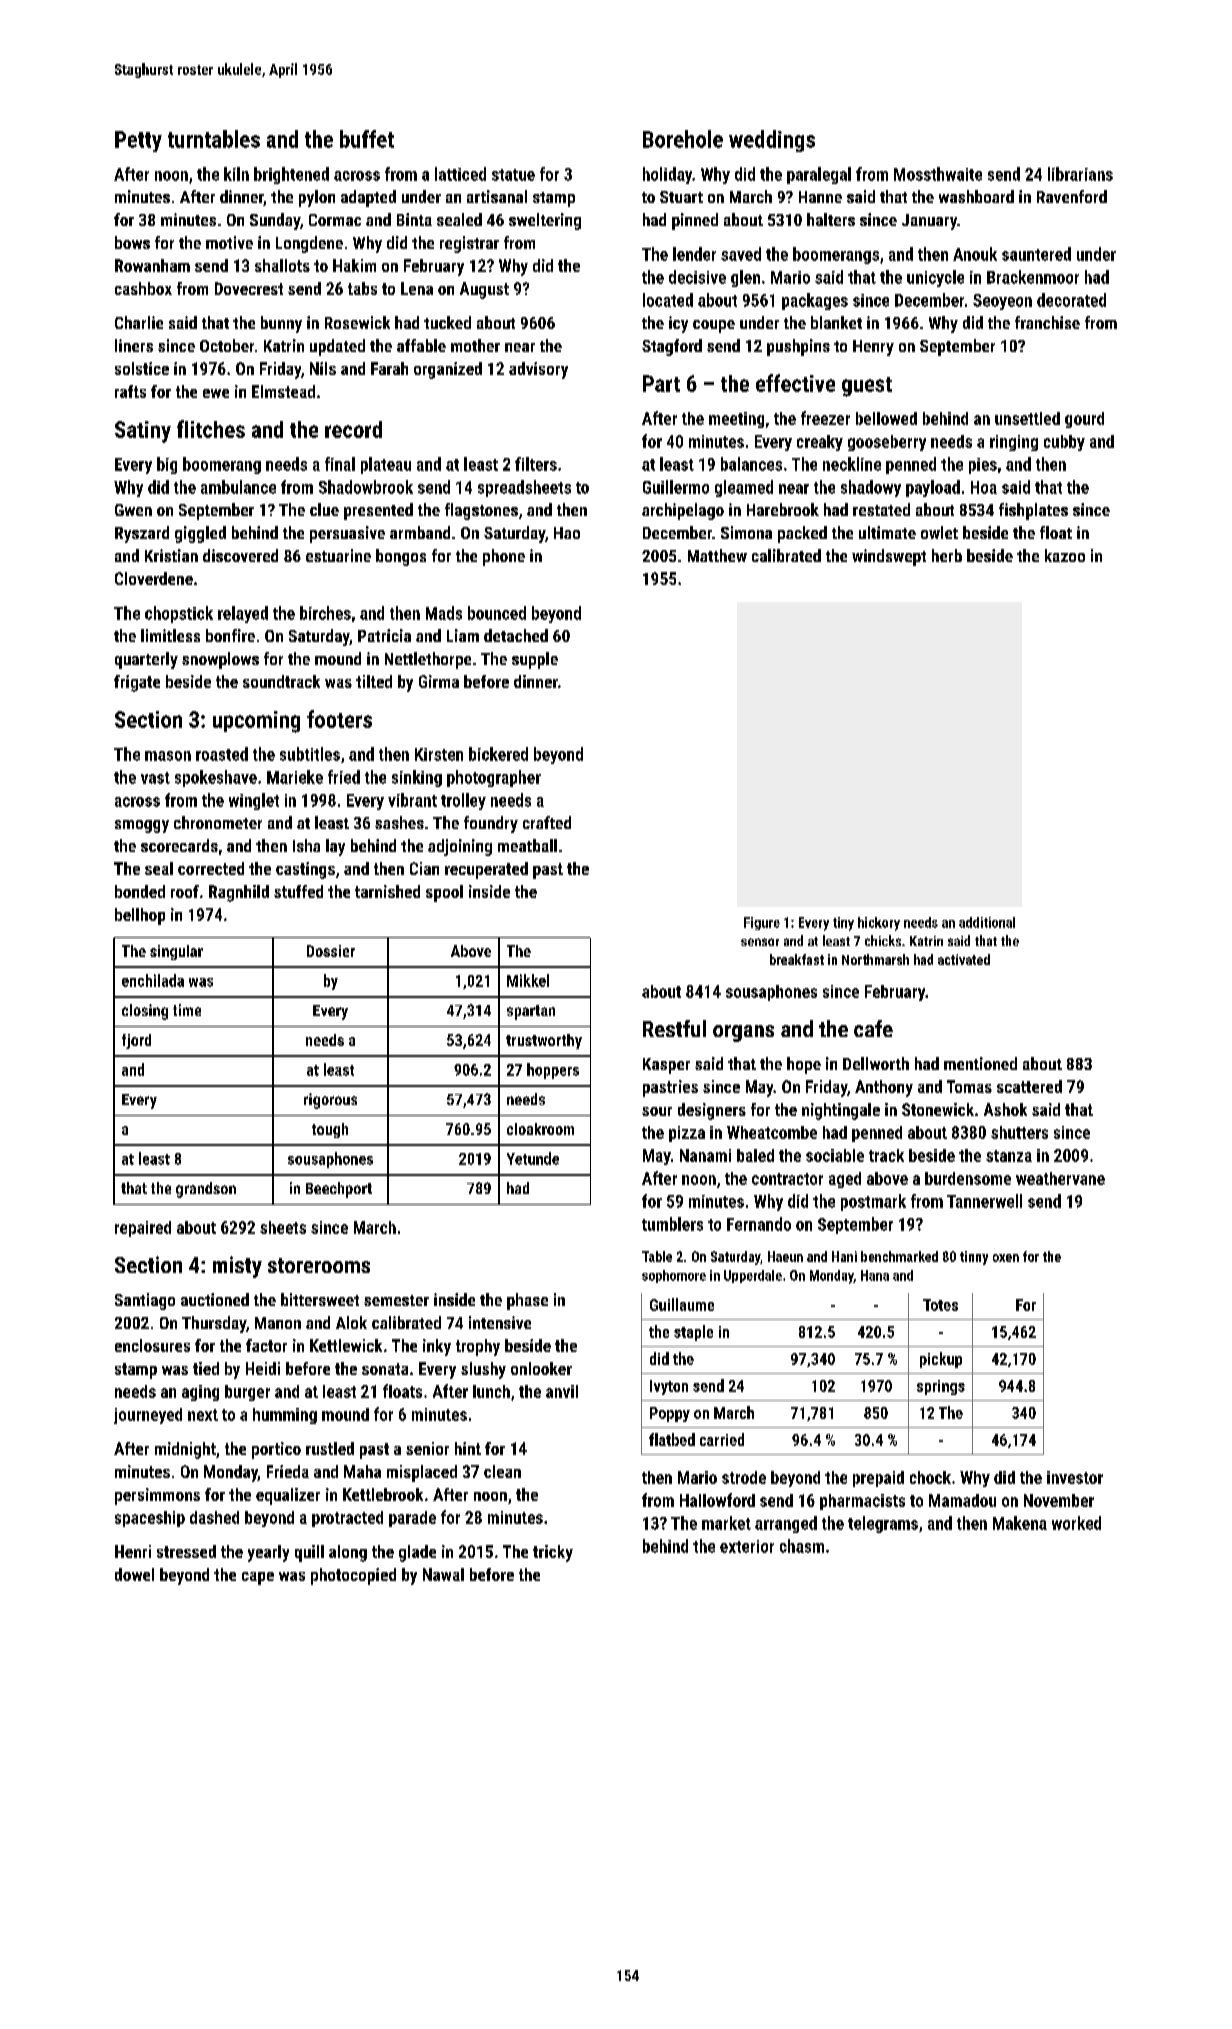  Describe the element at coordinates (353, 1576) in the page. I see `photocopied` at that location.
